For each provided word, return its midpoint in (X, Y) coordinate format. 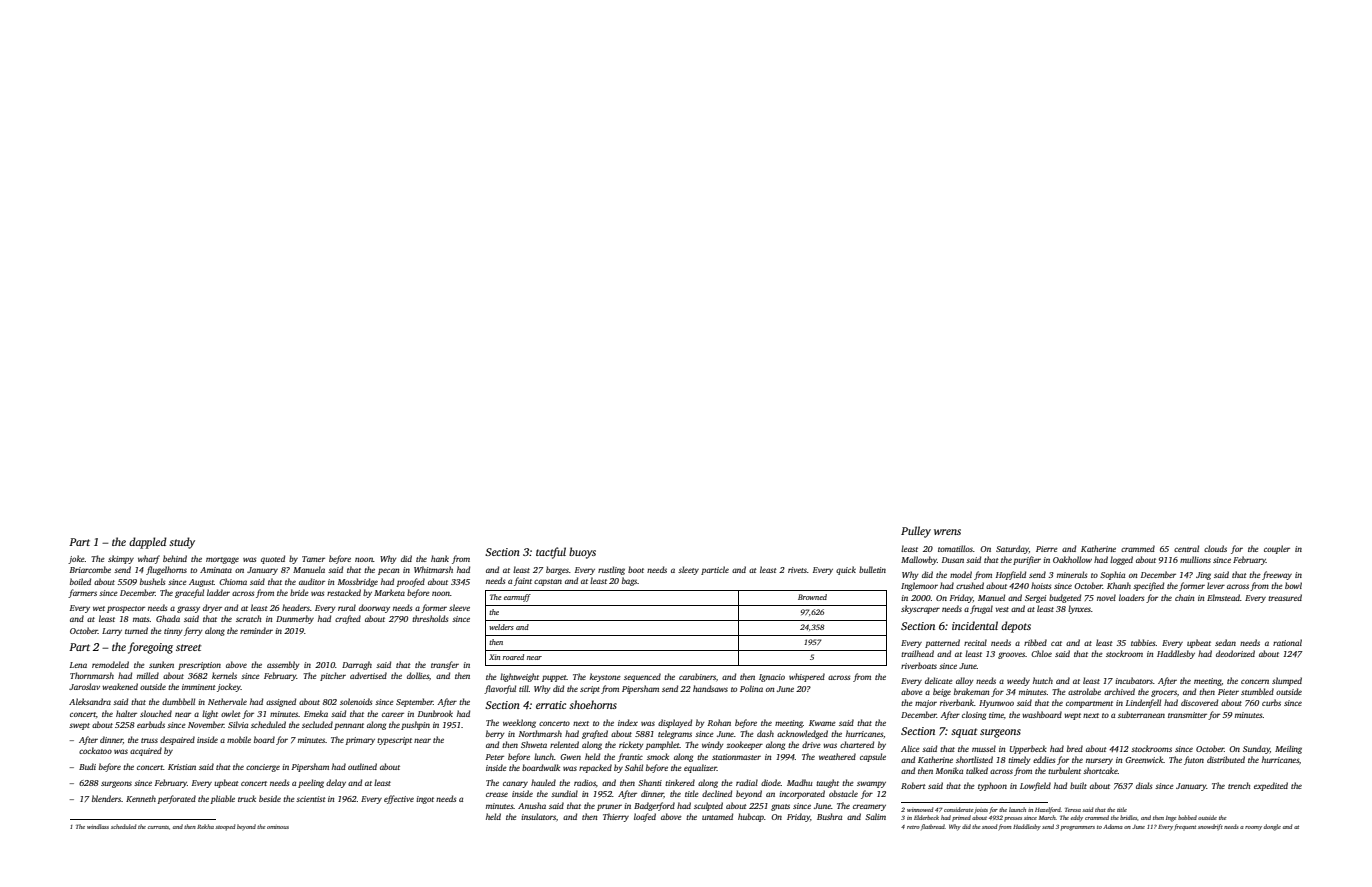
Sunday (1256, 749)
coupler (1277, 549)
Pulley (916, 532)
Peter (495, 757)
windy (712, 745)
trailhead (917, 653)
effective (399, 799)
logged (1121, 560)
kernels (224, 675)
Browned (812, 597)
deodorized (1235, 653)
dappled (148, 543)
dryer (212, 608)
